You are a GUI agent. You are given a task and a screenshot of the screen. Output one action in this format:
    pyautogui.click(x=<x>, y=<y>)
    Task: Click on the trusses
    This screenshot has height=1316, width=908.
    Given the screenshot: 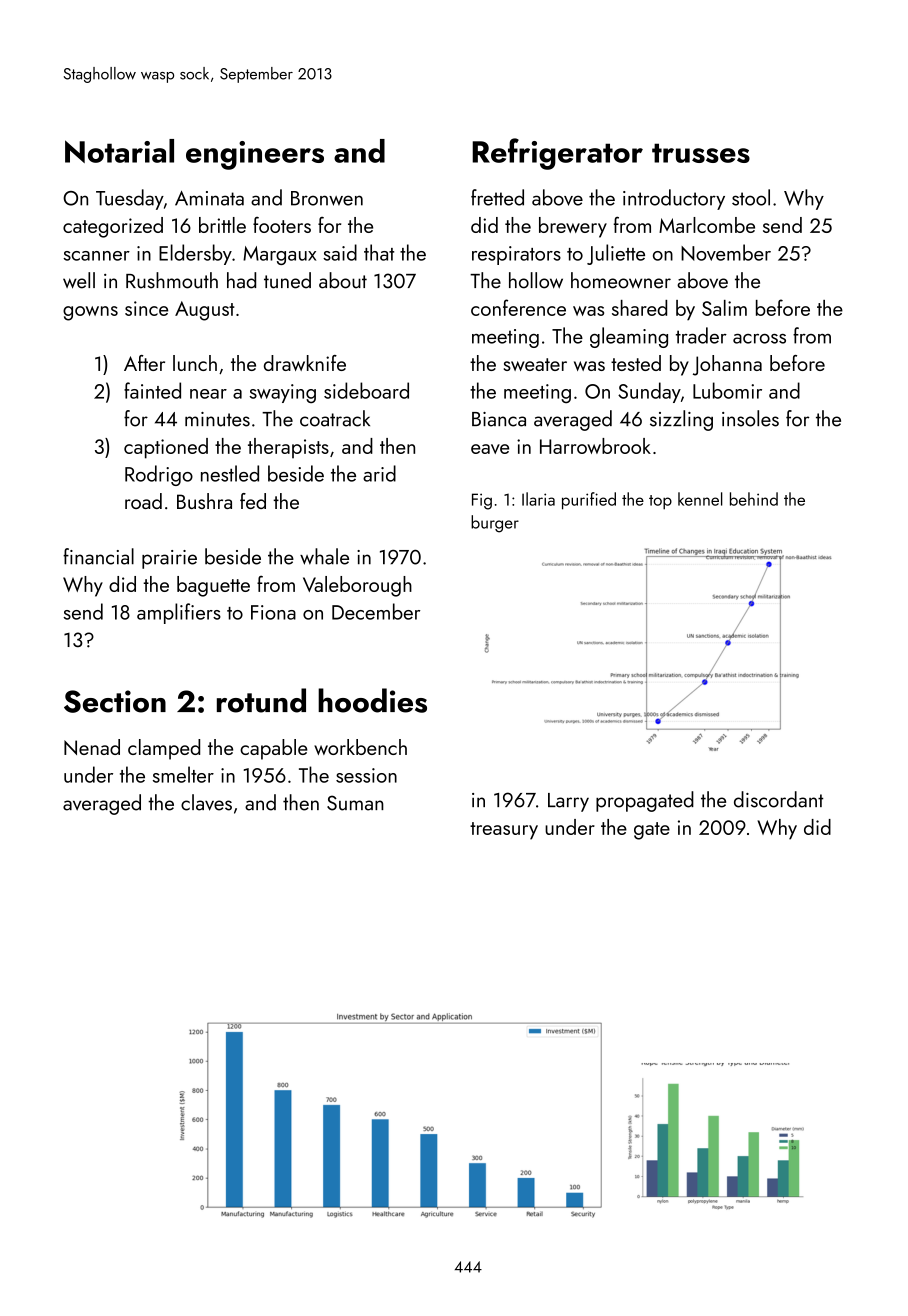 What is the action you would take?
    pyautogui.click(x=701, y=153)
